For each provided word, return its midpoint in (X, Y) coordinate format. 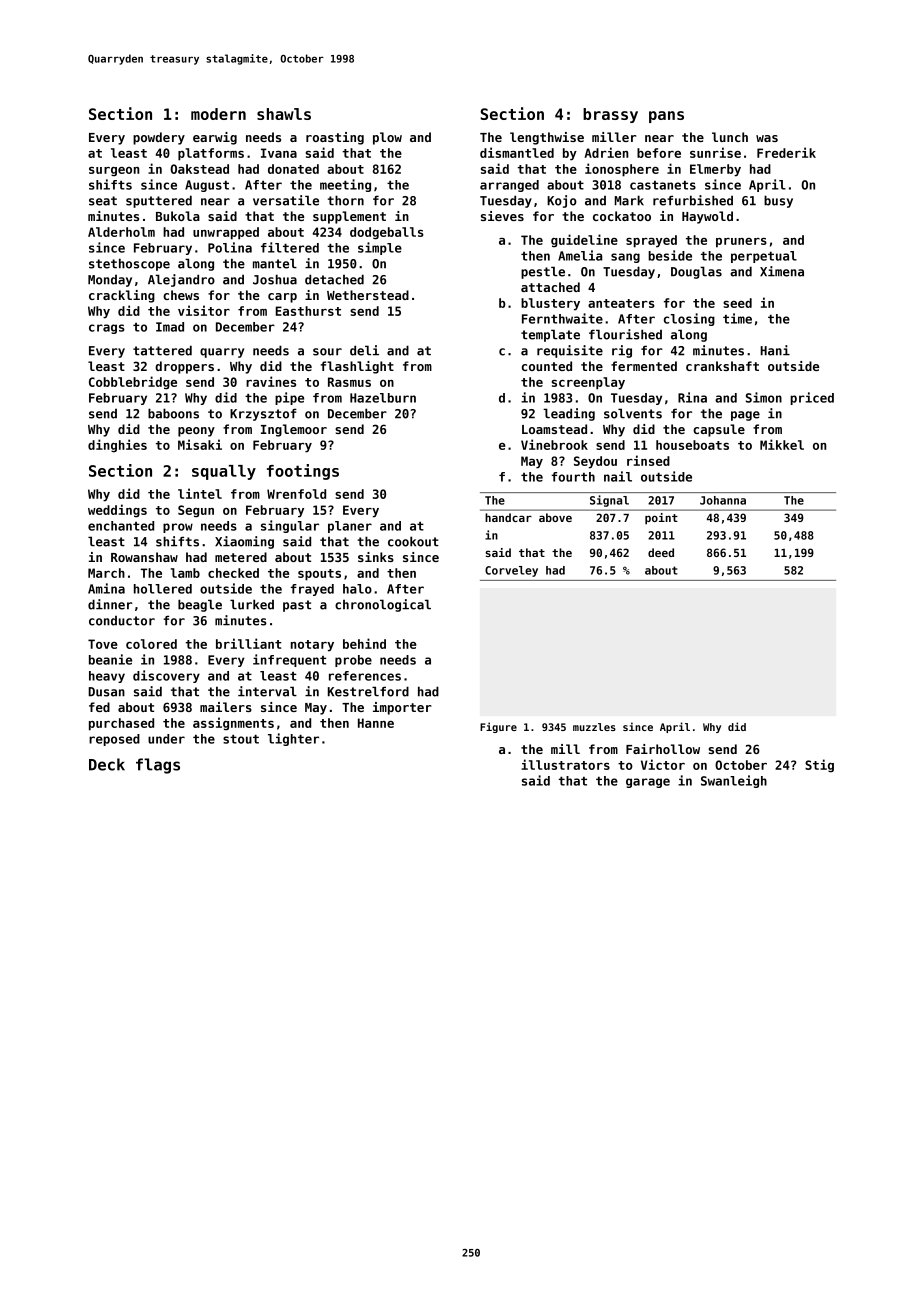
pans (666, 117)
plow (387, 138)
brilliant (249, 643)
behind (364, 643)
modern (218, 114)
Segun (196, 511)
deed (661, 552)
